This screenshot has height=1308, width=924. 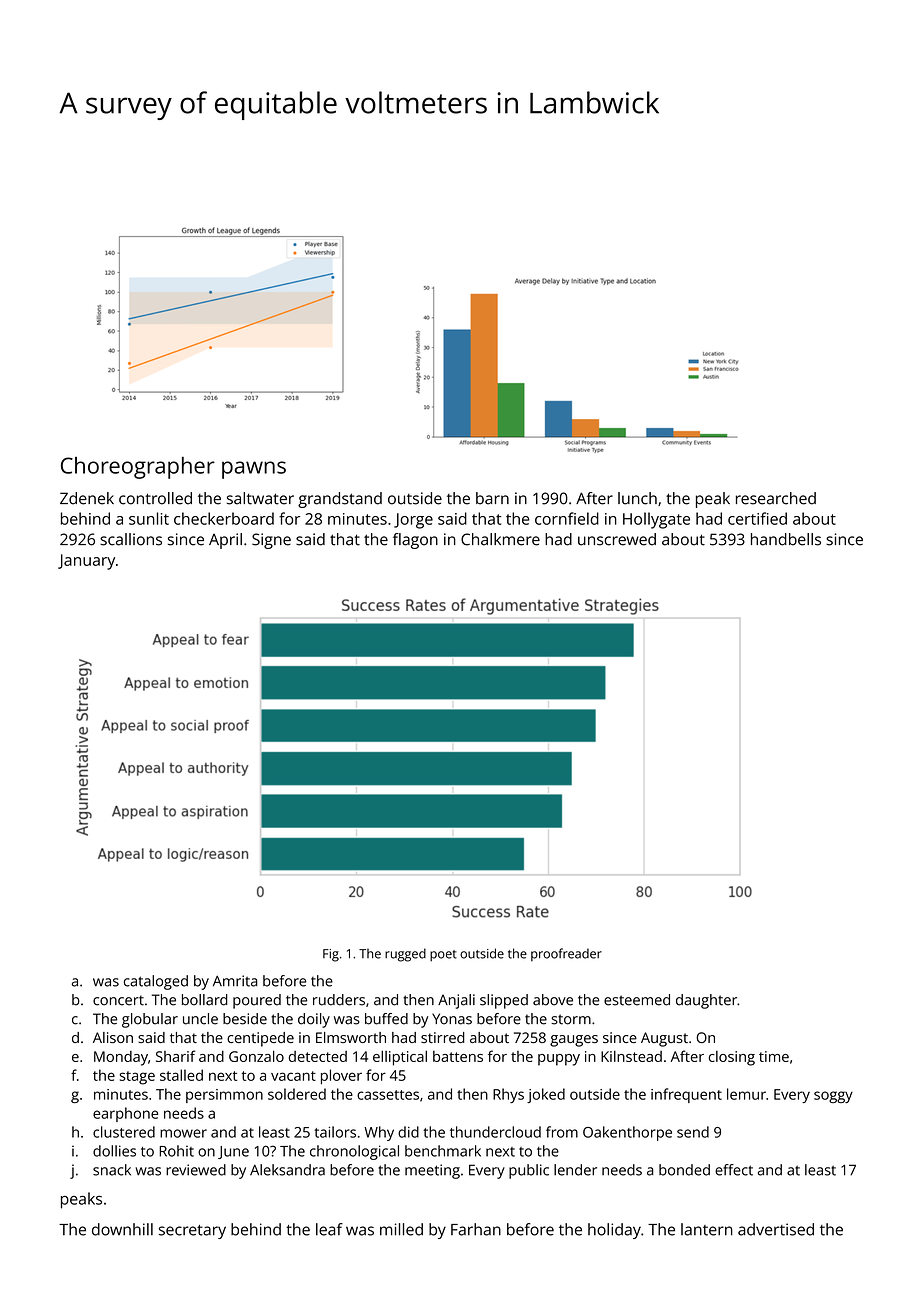 I want to click on daughter, so click(x=706, y=1001).
